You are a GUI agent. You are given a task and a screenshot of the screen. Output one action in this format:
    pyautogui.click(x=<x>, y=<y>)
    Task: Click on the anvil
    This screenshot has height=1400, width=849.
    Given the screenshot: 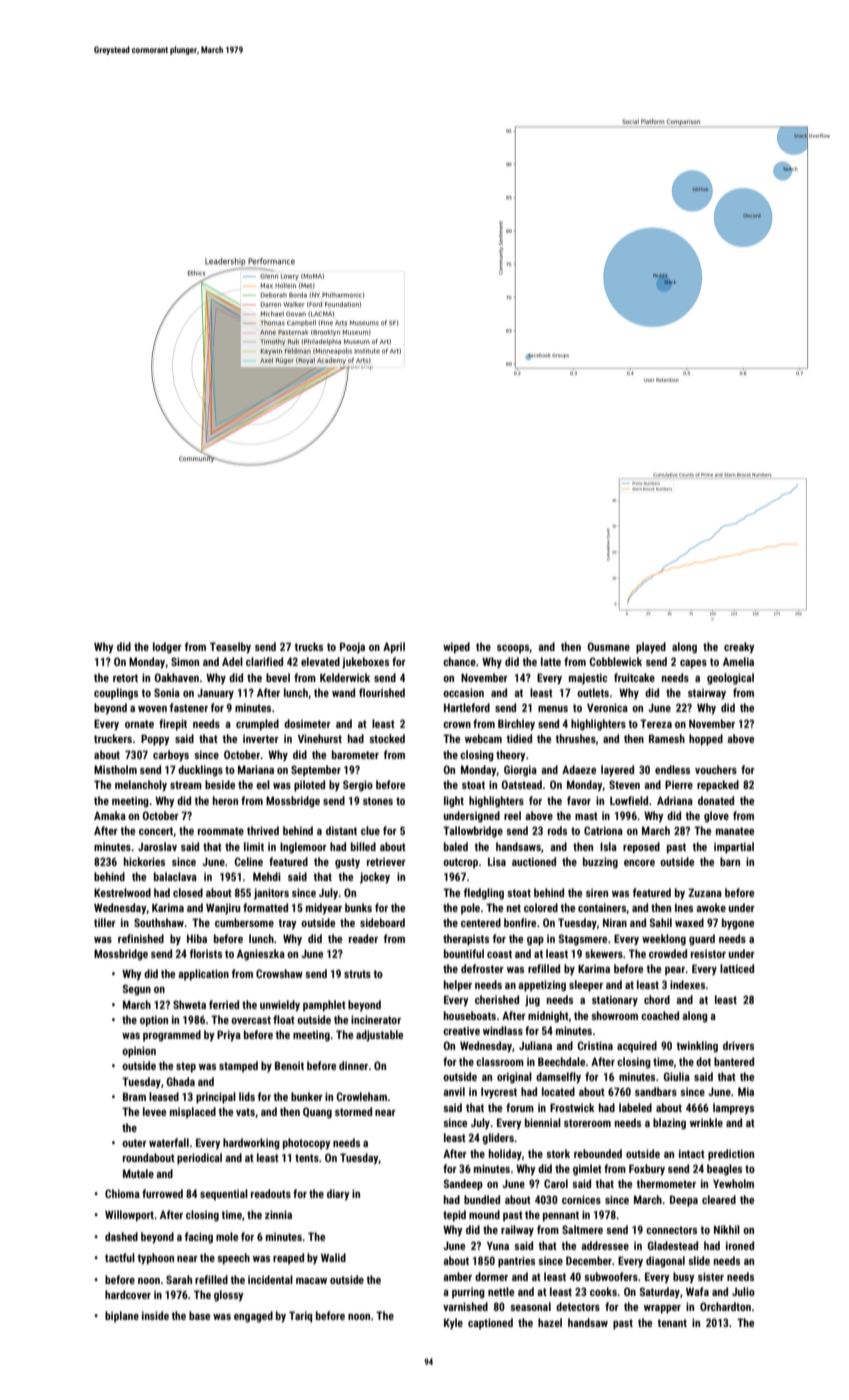 What is the action you would take?
    pyautogui.click(x=454, y=1091)
